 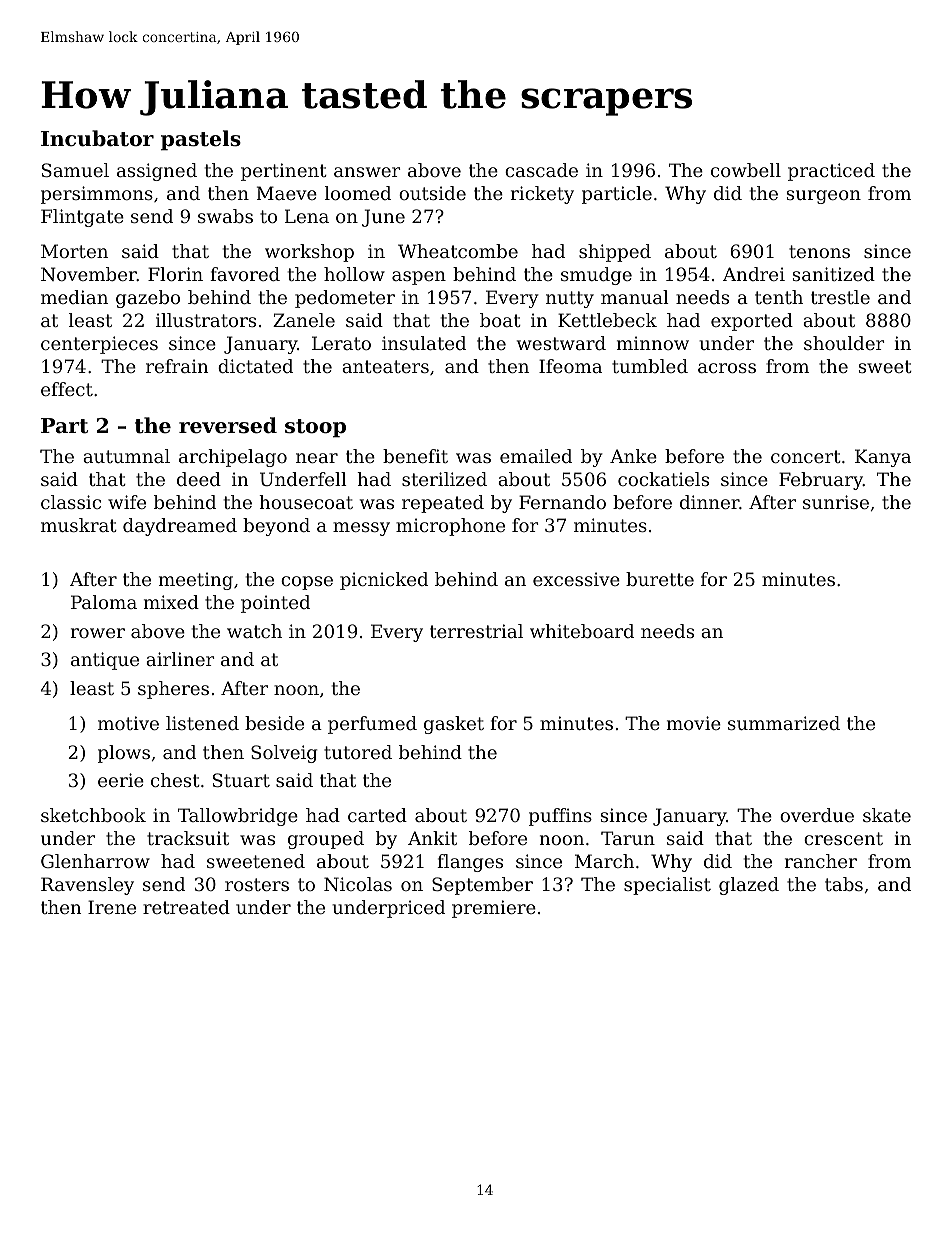 I want to click on listened, so click(x=202, y=723).
